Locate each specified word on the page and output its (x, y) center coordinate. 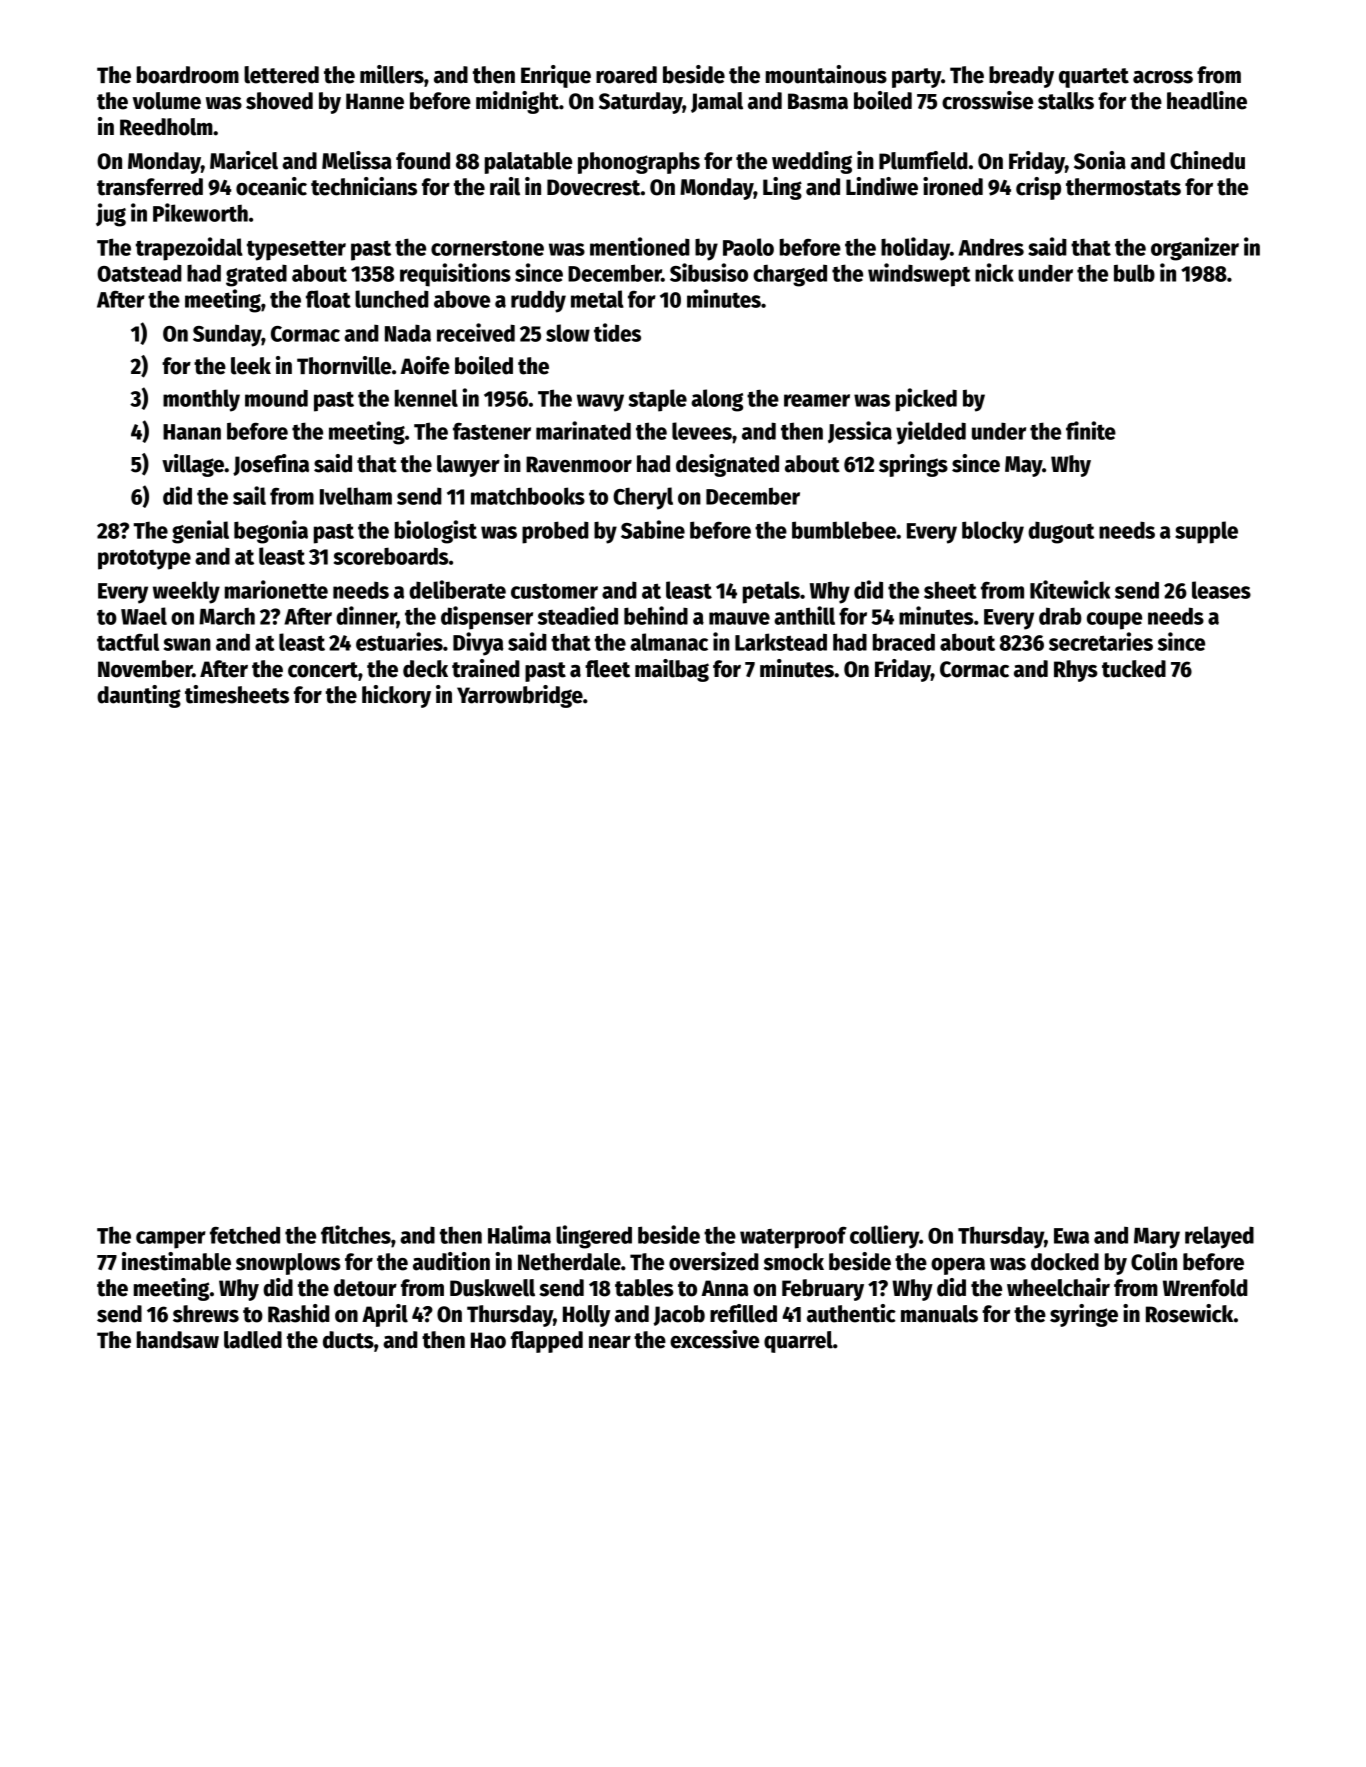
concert (323, 670)
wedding (812, 162)
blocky (993, 532)
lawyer (468, 466)
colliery (884, 1237)
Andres (991, 247)
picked (926, 400)
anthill (804, 615)
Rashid (299, 1313)
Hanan (192, 432)
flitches (356, 1234)
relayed (1219, 1237)
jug (111, 215)
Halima (519, 1234)
